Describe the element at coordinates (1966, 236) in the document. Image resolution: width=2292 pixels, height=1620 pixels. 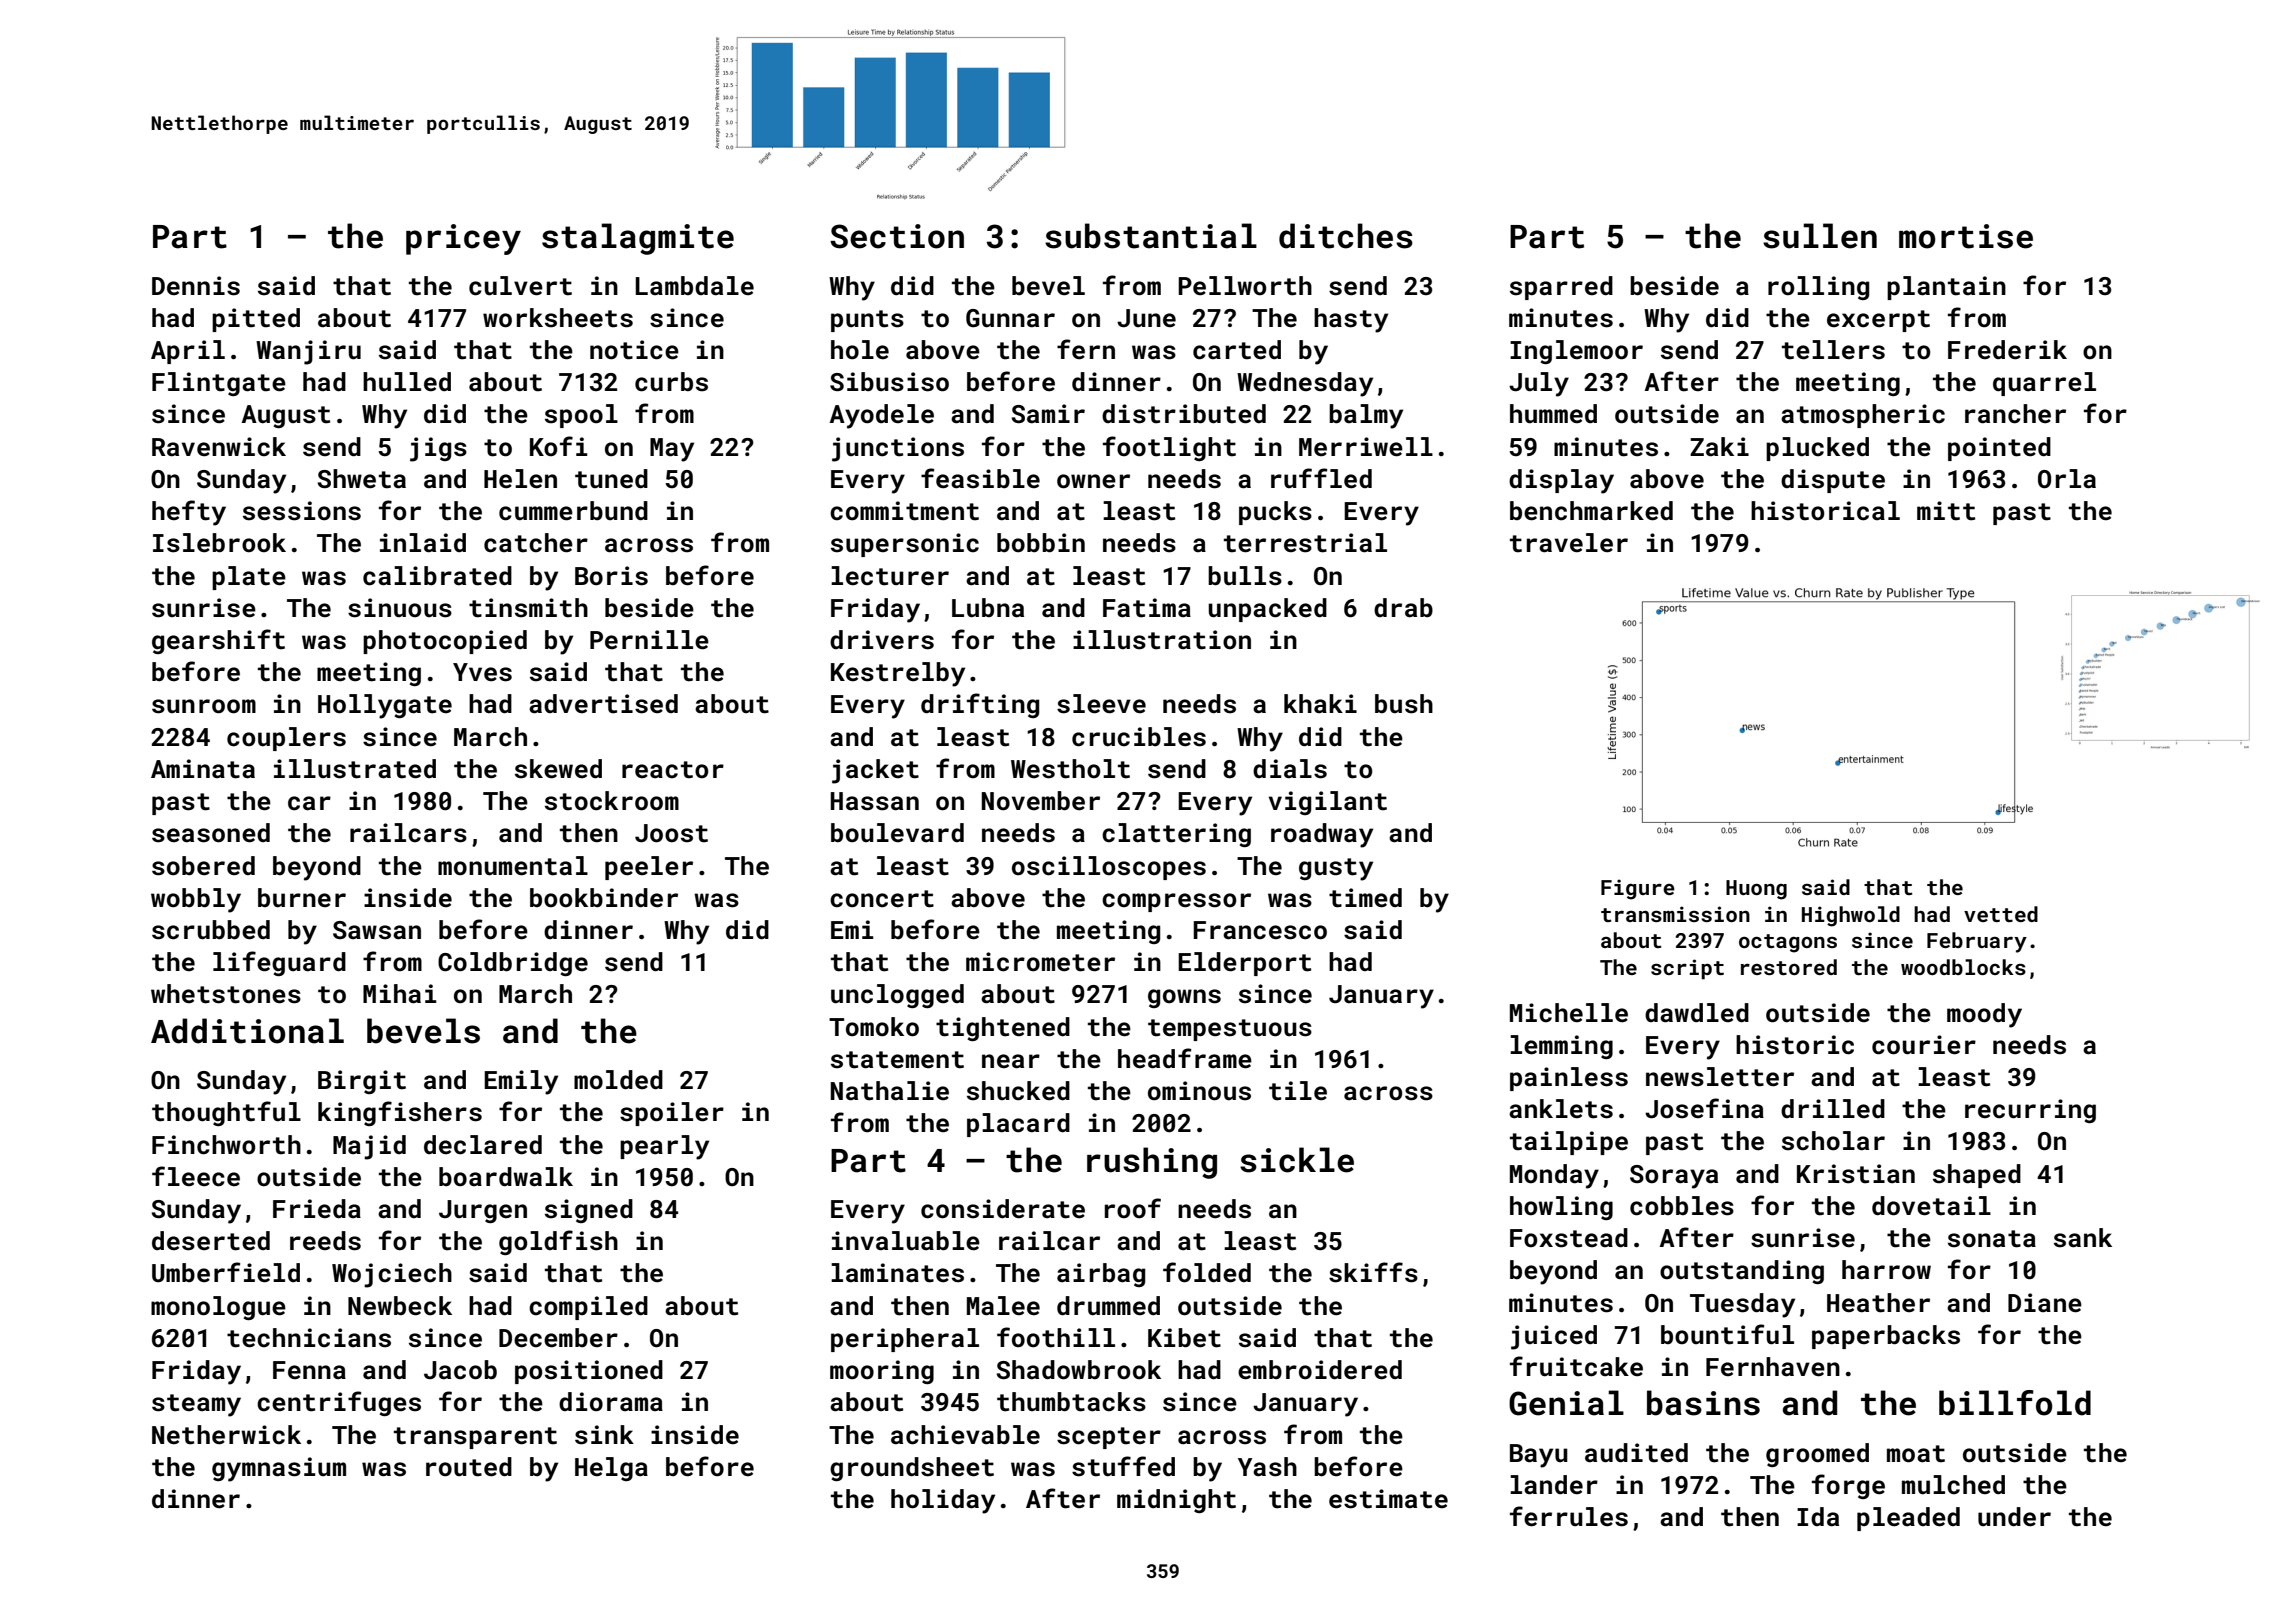
I see `mortise` at that location.
